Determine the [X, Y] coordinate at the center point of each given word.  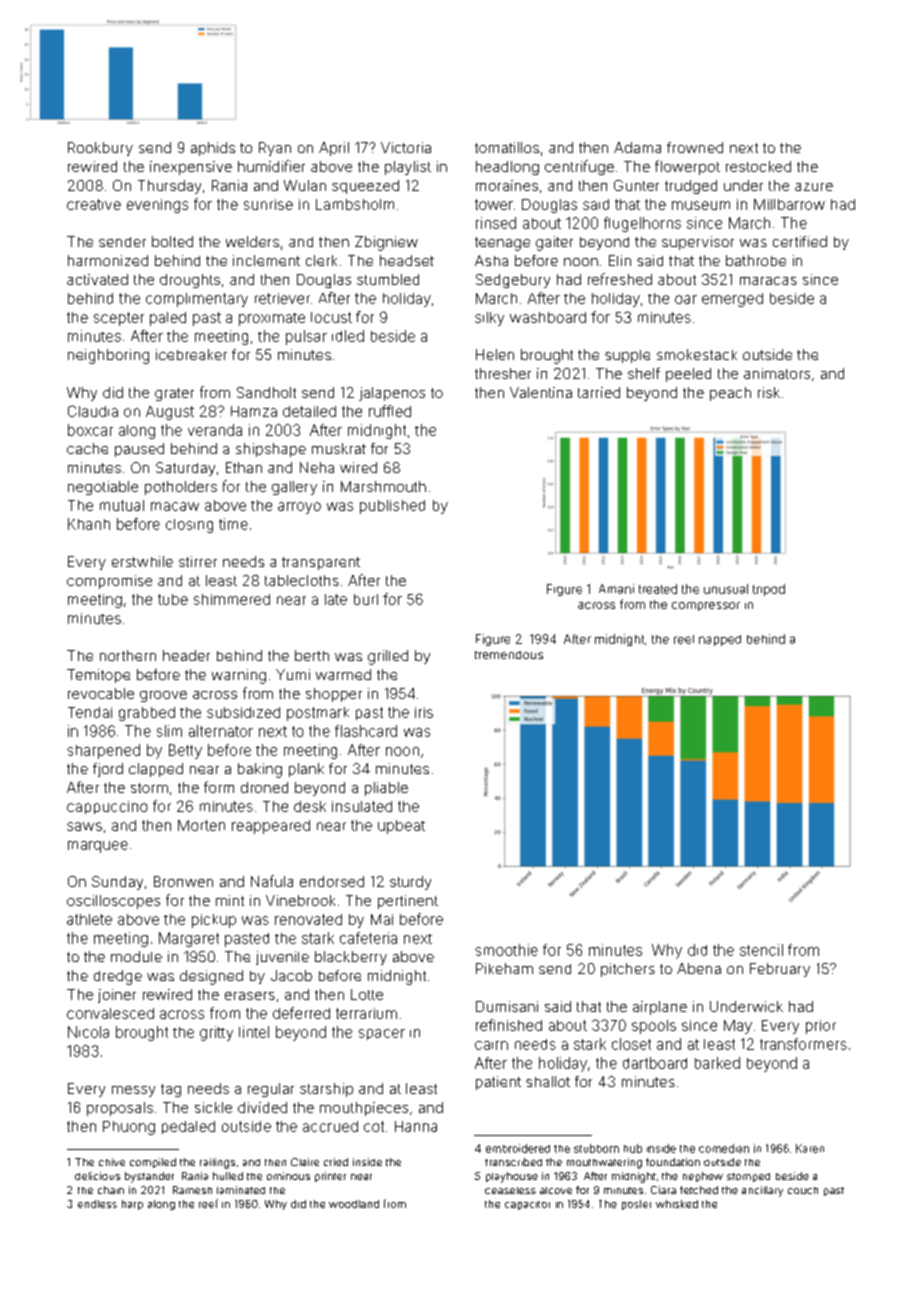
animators [777, 373]
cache [87, 448]
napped [720, 640]
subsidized [243, 712]
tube [173, 599]
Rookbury [100, 149]
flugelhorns [642, 224]
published [392, 507]
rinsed [496, 223]
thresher [503, 373]
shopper [334, 695]
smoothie [506, 950]
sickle [213, 1107]
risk [769, 392]
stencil [761, 950]
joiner [117, 996]
